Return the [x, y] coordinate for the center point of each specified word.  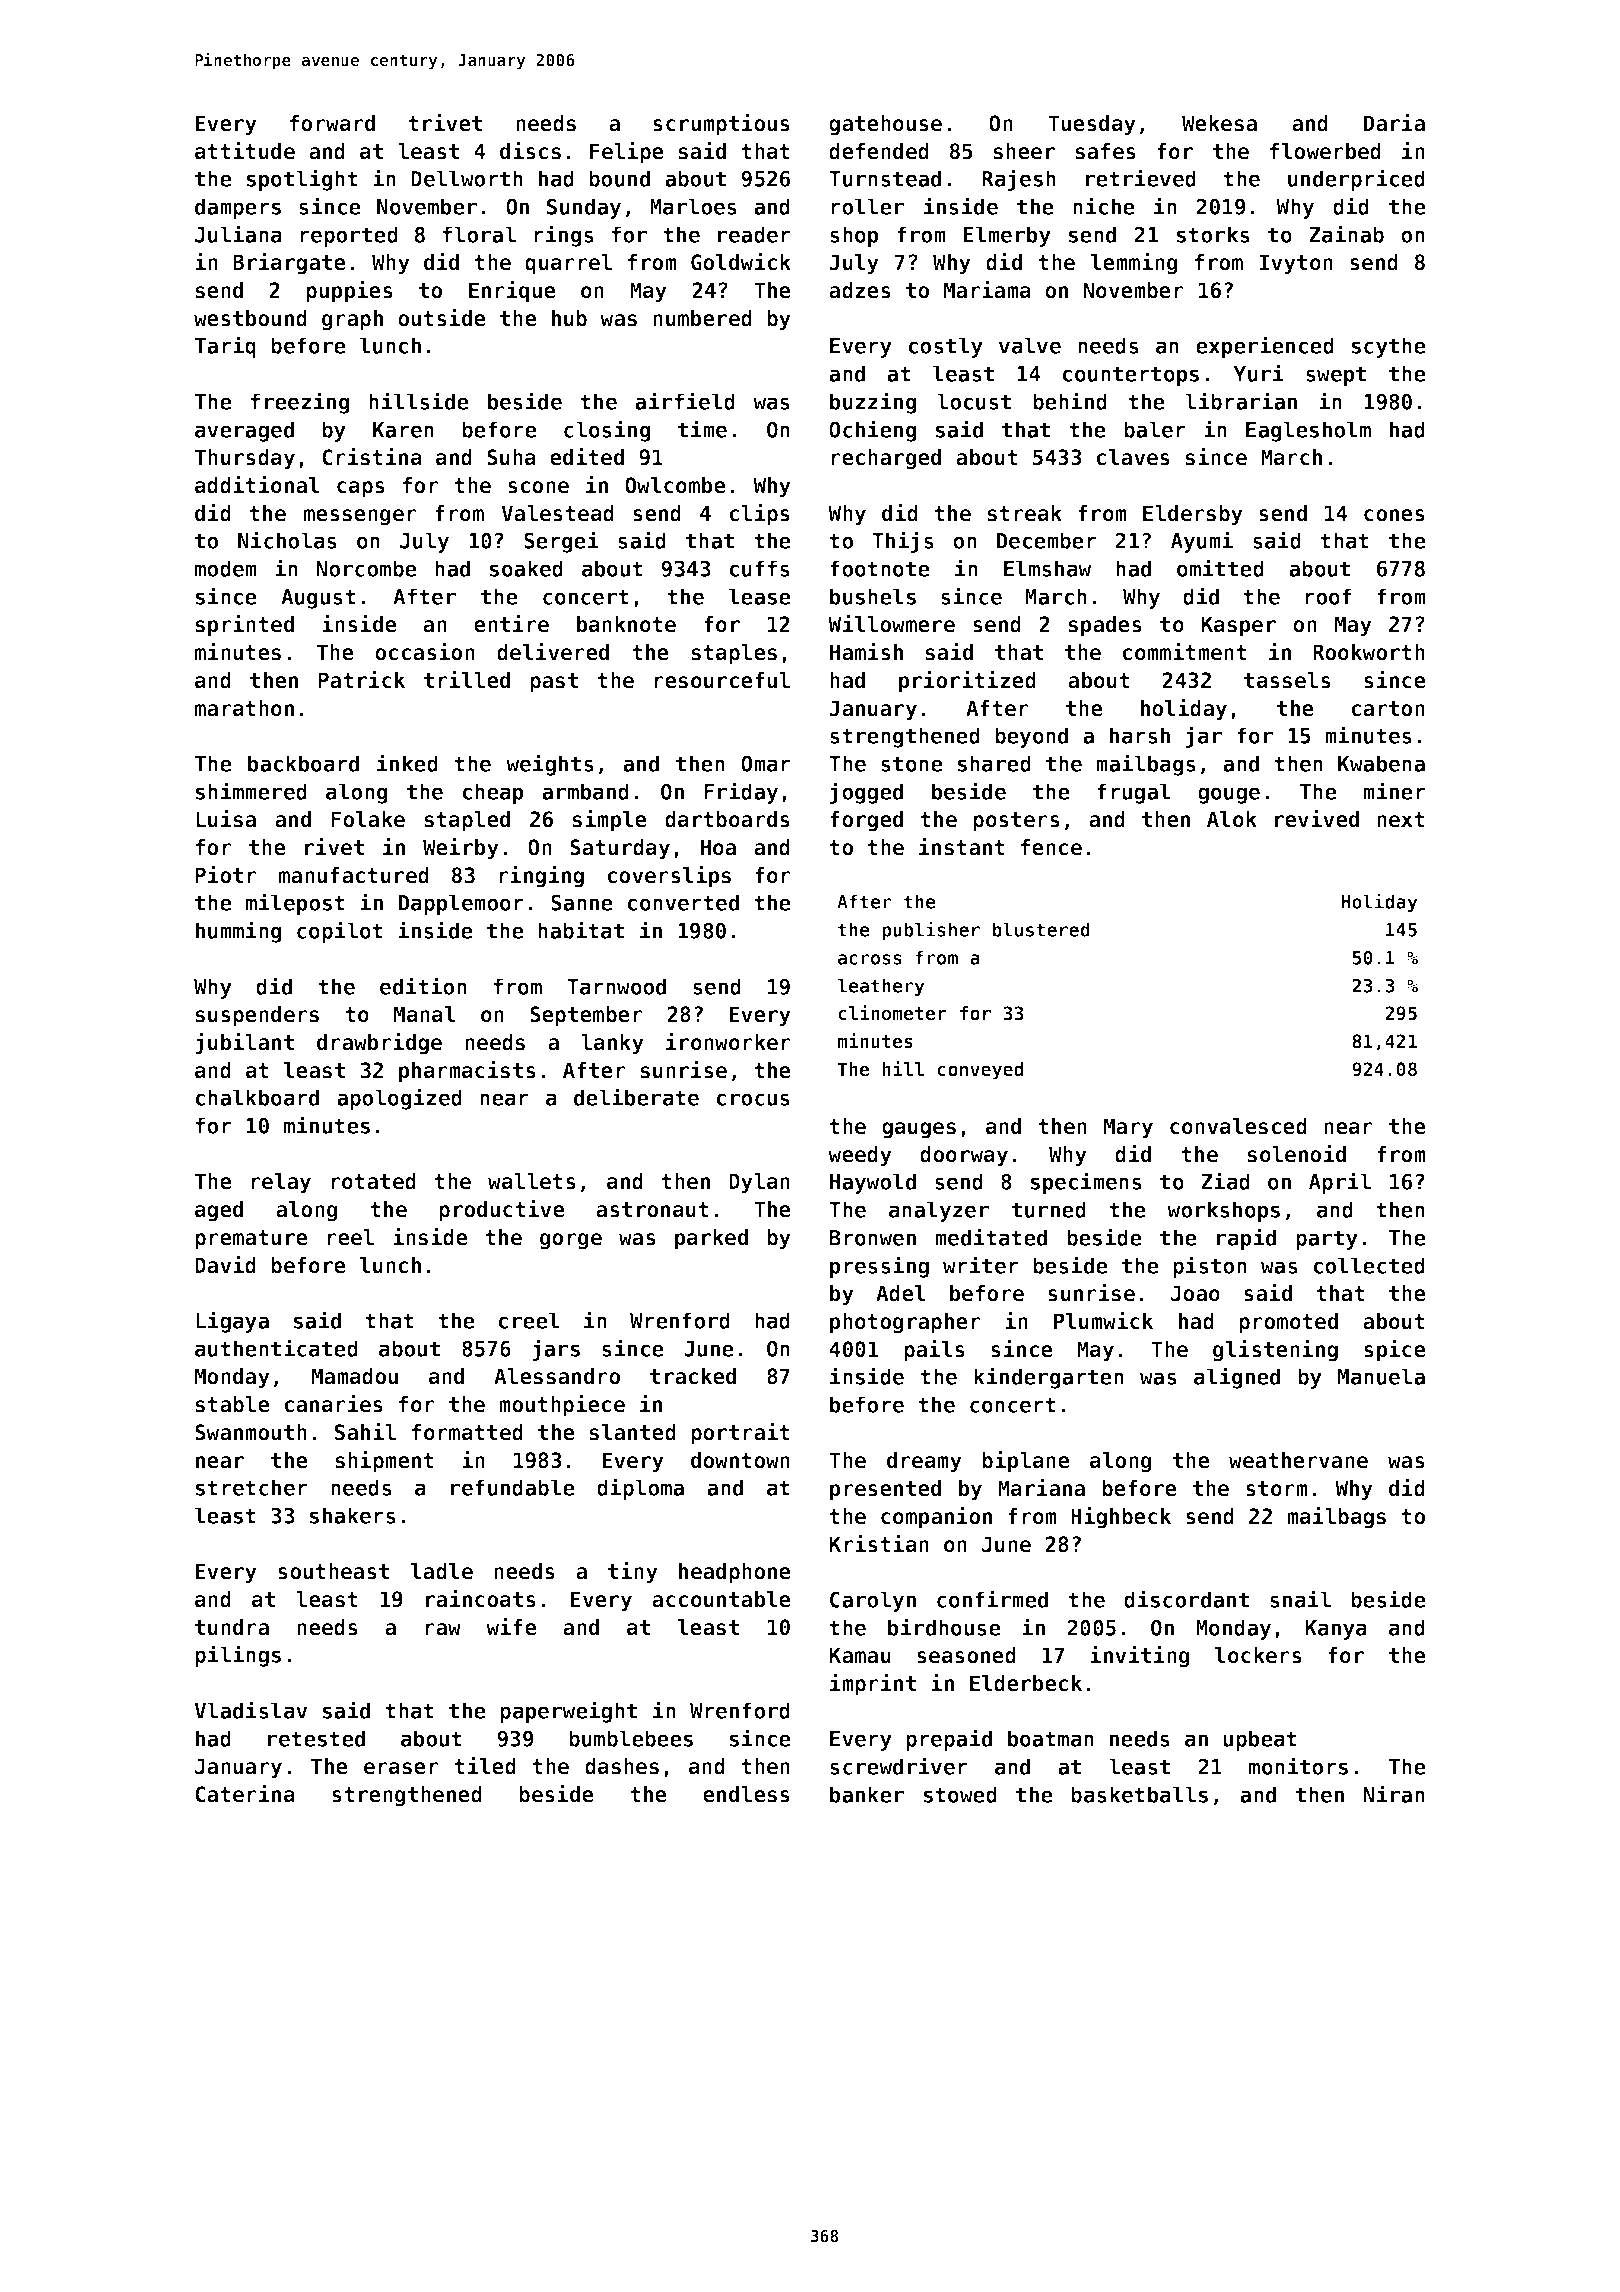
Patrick [361, 680]
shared [994, 763]
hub [569, 318]
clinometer [892, 1013]
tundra [232, 1627]
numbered [702, 318]
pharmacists [467, 1072]
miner [1394, 791]
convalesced [1238, 1126]
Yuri [1258, 373]
